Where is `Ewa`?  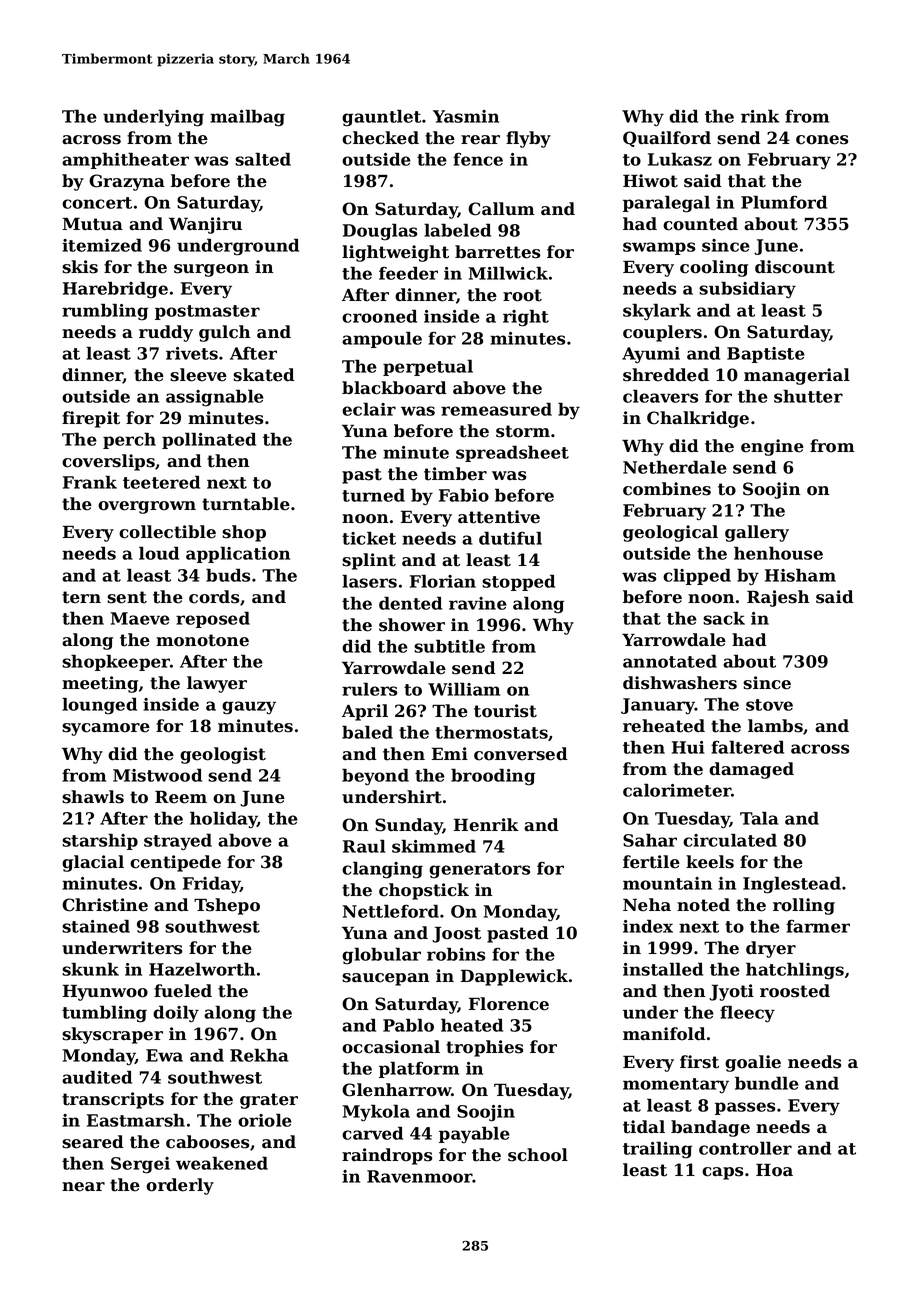
Ewa is located at coordinates (164, 1055).
